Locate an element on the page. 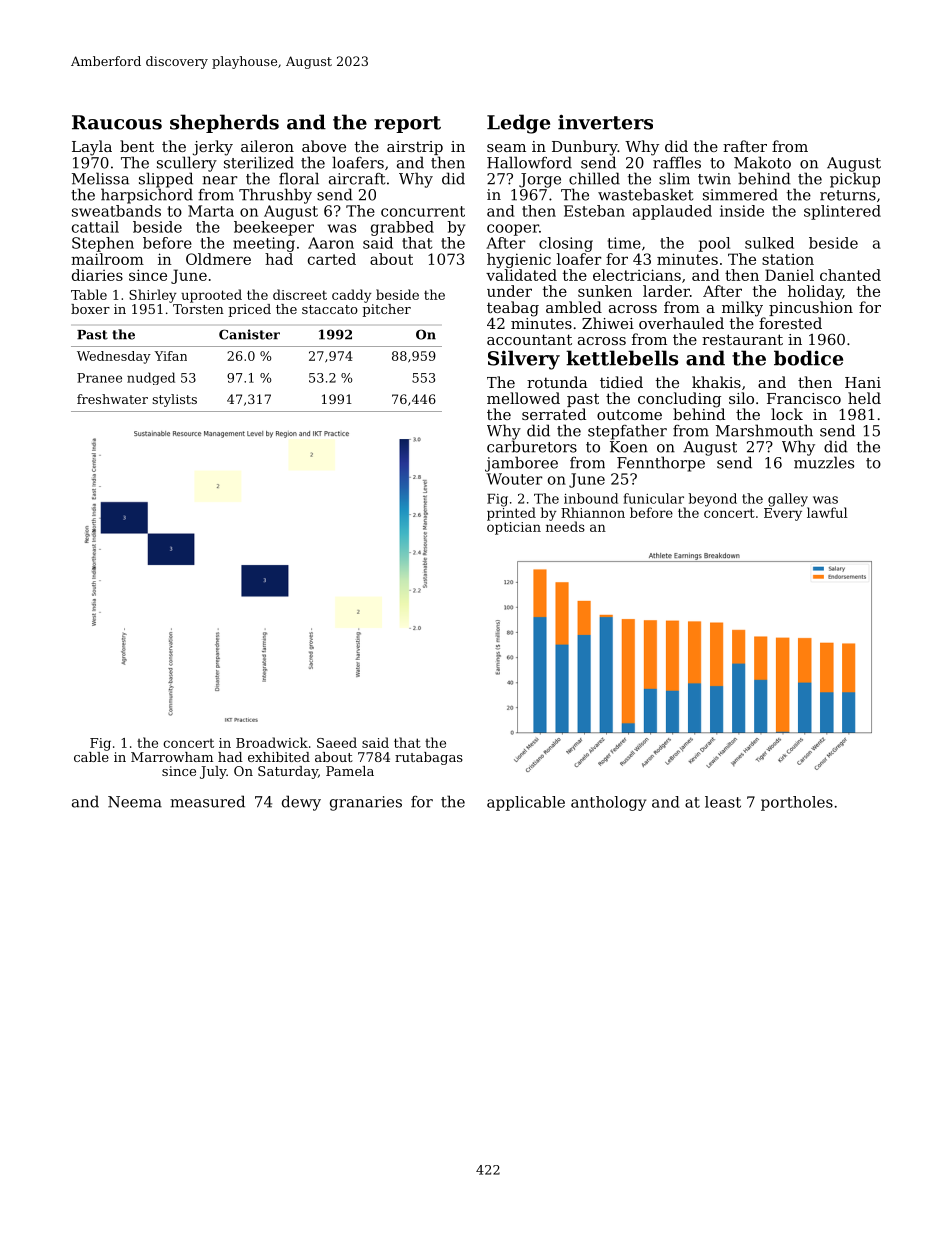 The width and height of the page is (952, 1233). muzzles is located at coordinates (824, 462).
